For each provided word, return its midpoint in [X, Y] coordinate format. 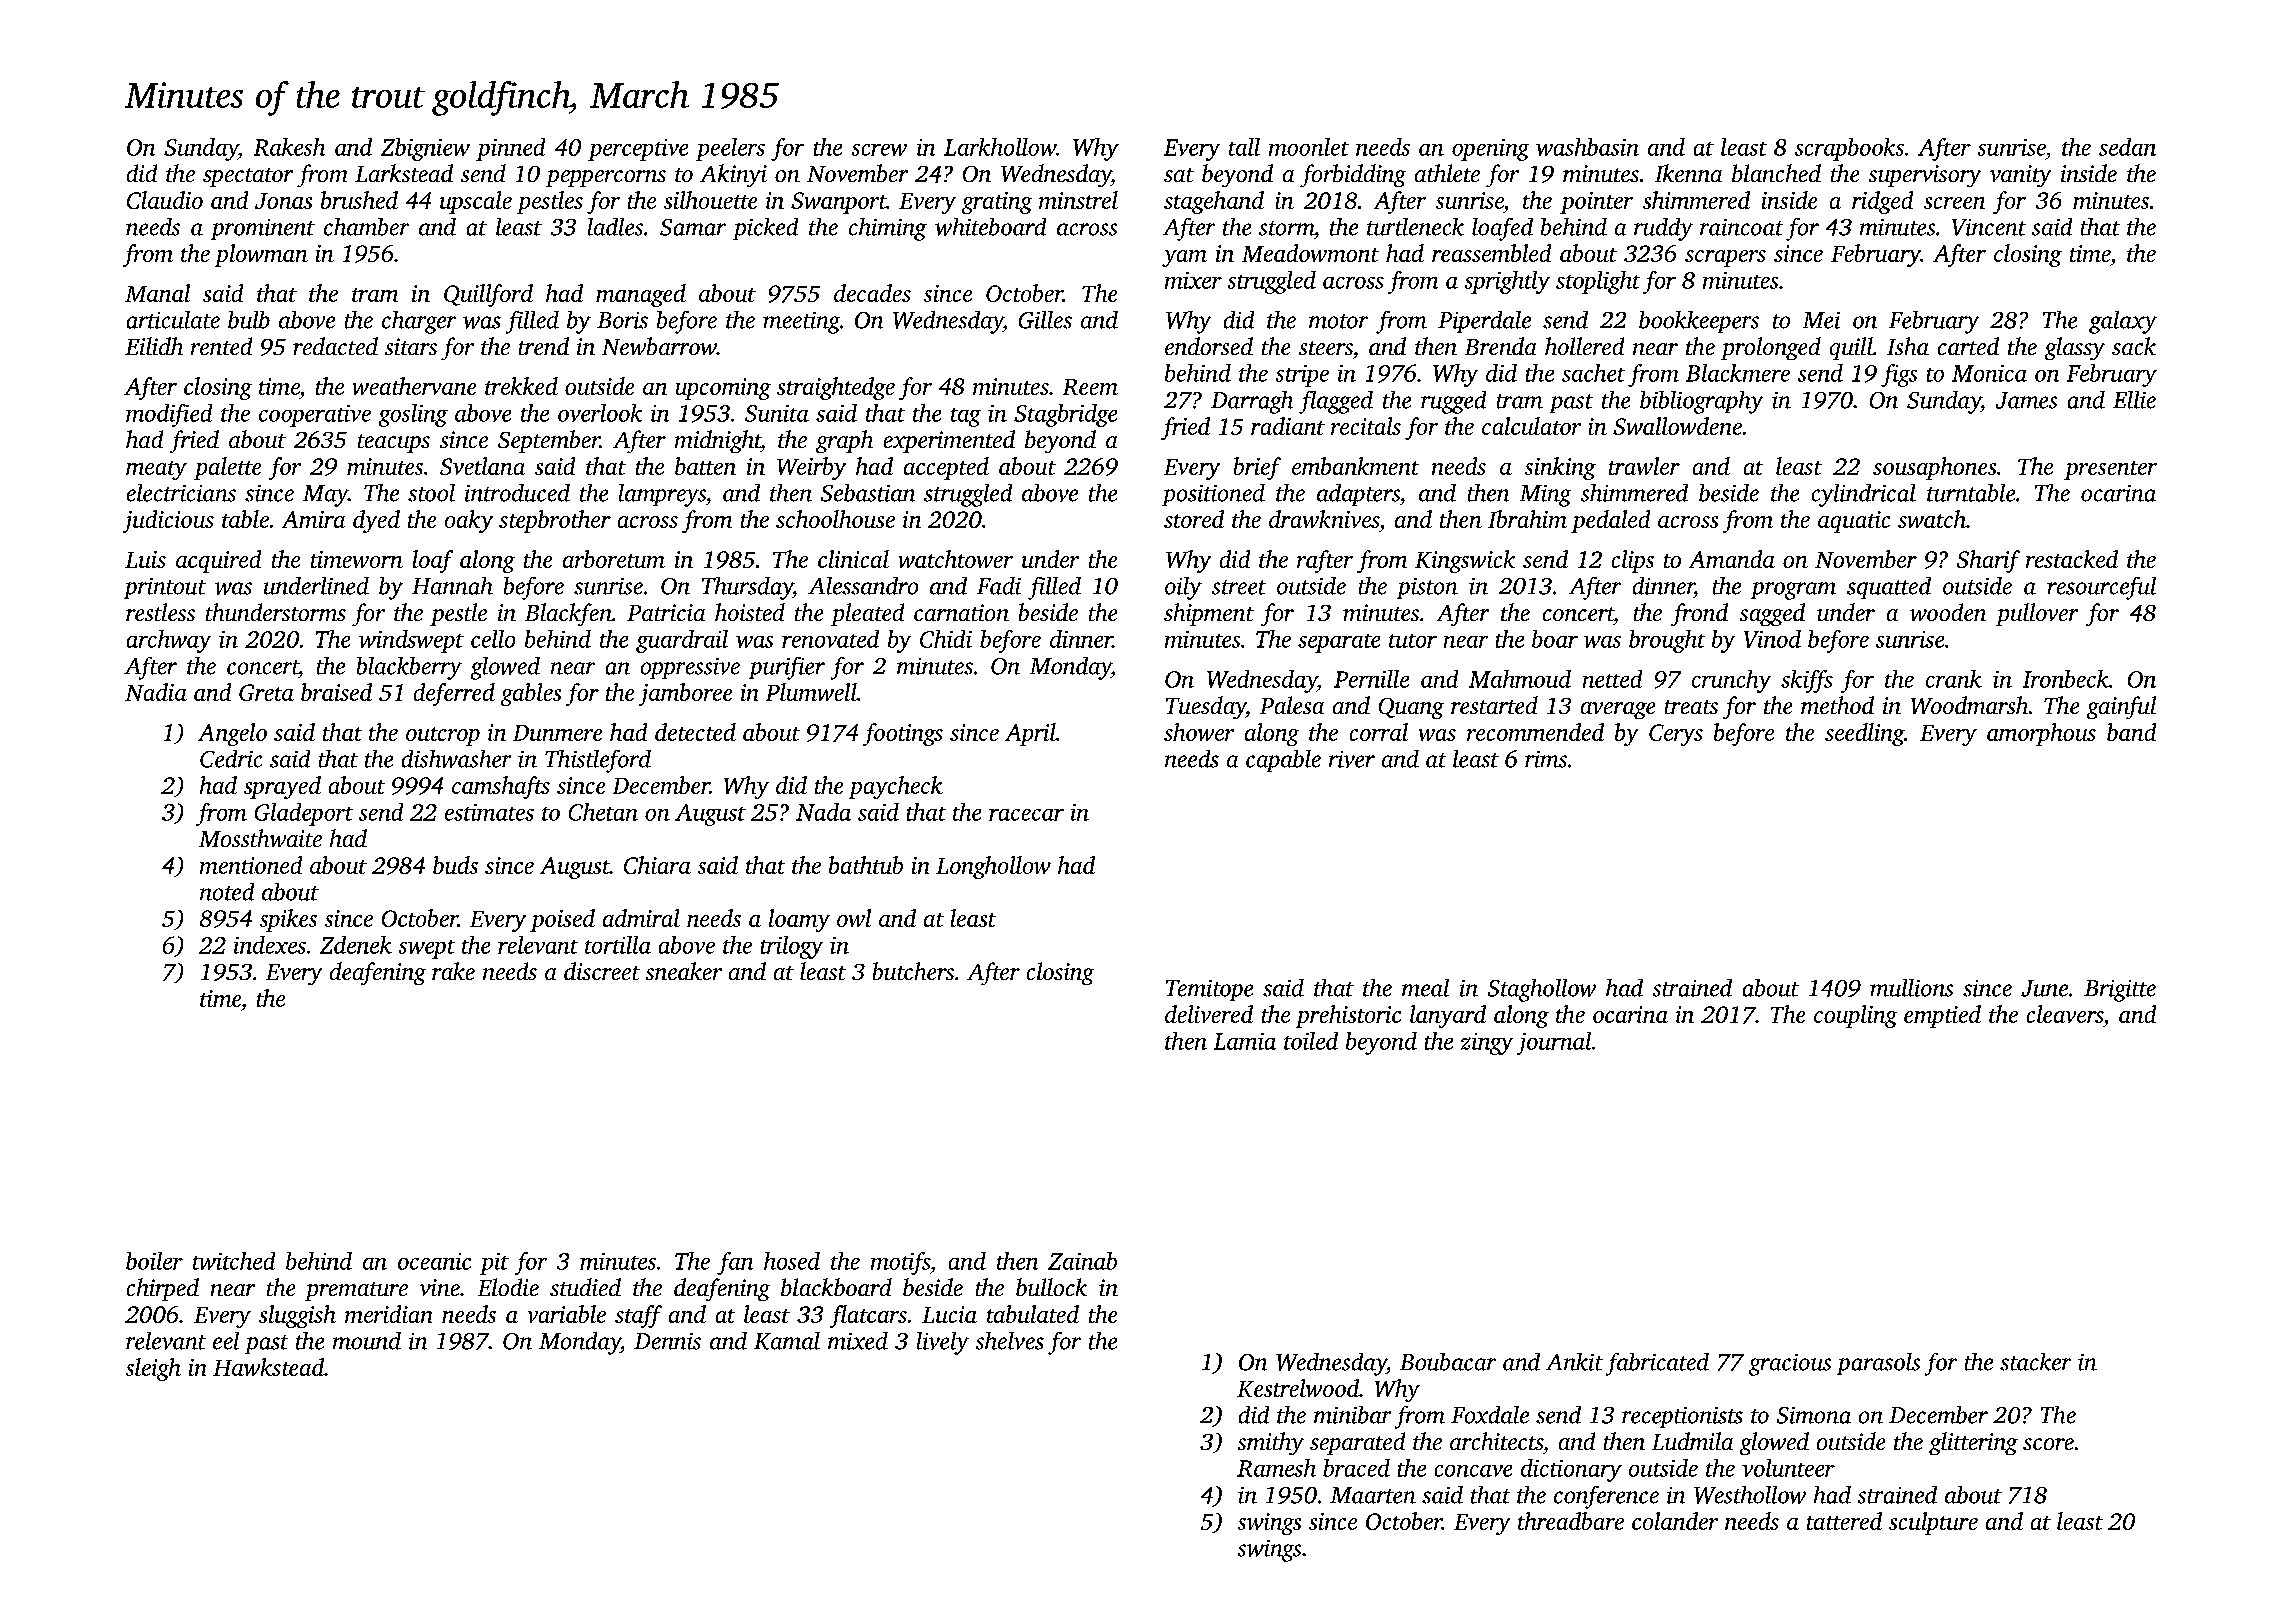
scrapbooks [1849, 149]
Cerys [1676, 735]
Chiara [657, 865]
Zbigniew [425, 149]
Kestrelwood [1298, 1388]
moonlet [1309, 147]
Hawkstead [268, 1367]
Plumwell [811, 692]
